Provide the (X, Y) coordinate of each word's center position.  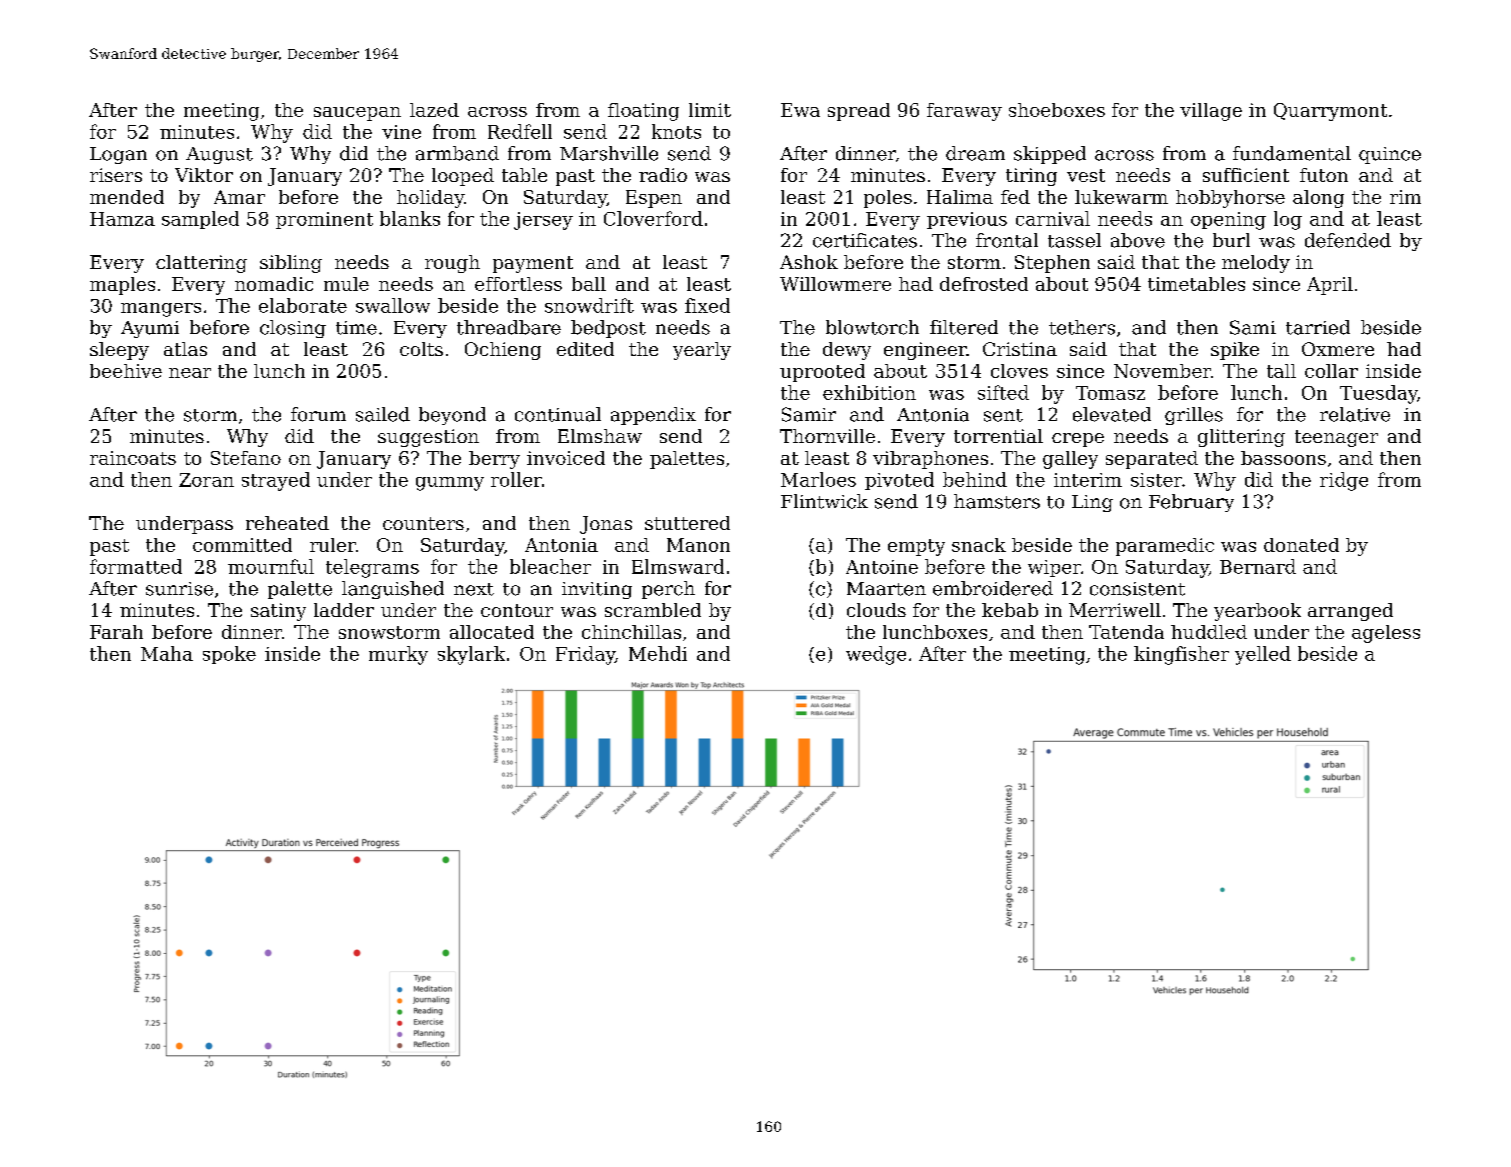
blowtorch (872, 327)
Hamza (122, 219)
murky (398, 655)
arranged (1350, 612)
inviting (597, 590)
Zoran (206, 480)
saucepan (357, 114)
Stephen (1052, 264)
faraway (964, 112)
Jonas (606, 525)
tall (1281, 371)
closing (293, 329)
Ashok (809, 262)
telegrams (372, 568)
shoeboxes (1057, 110)
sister (1156, 480)
